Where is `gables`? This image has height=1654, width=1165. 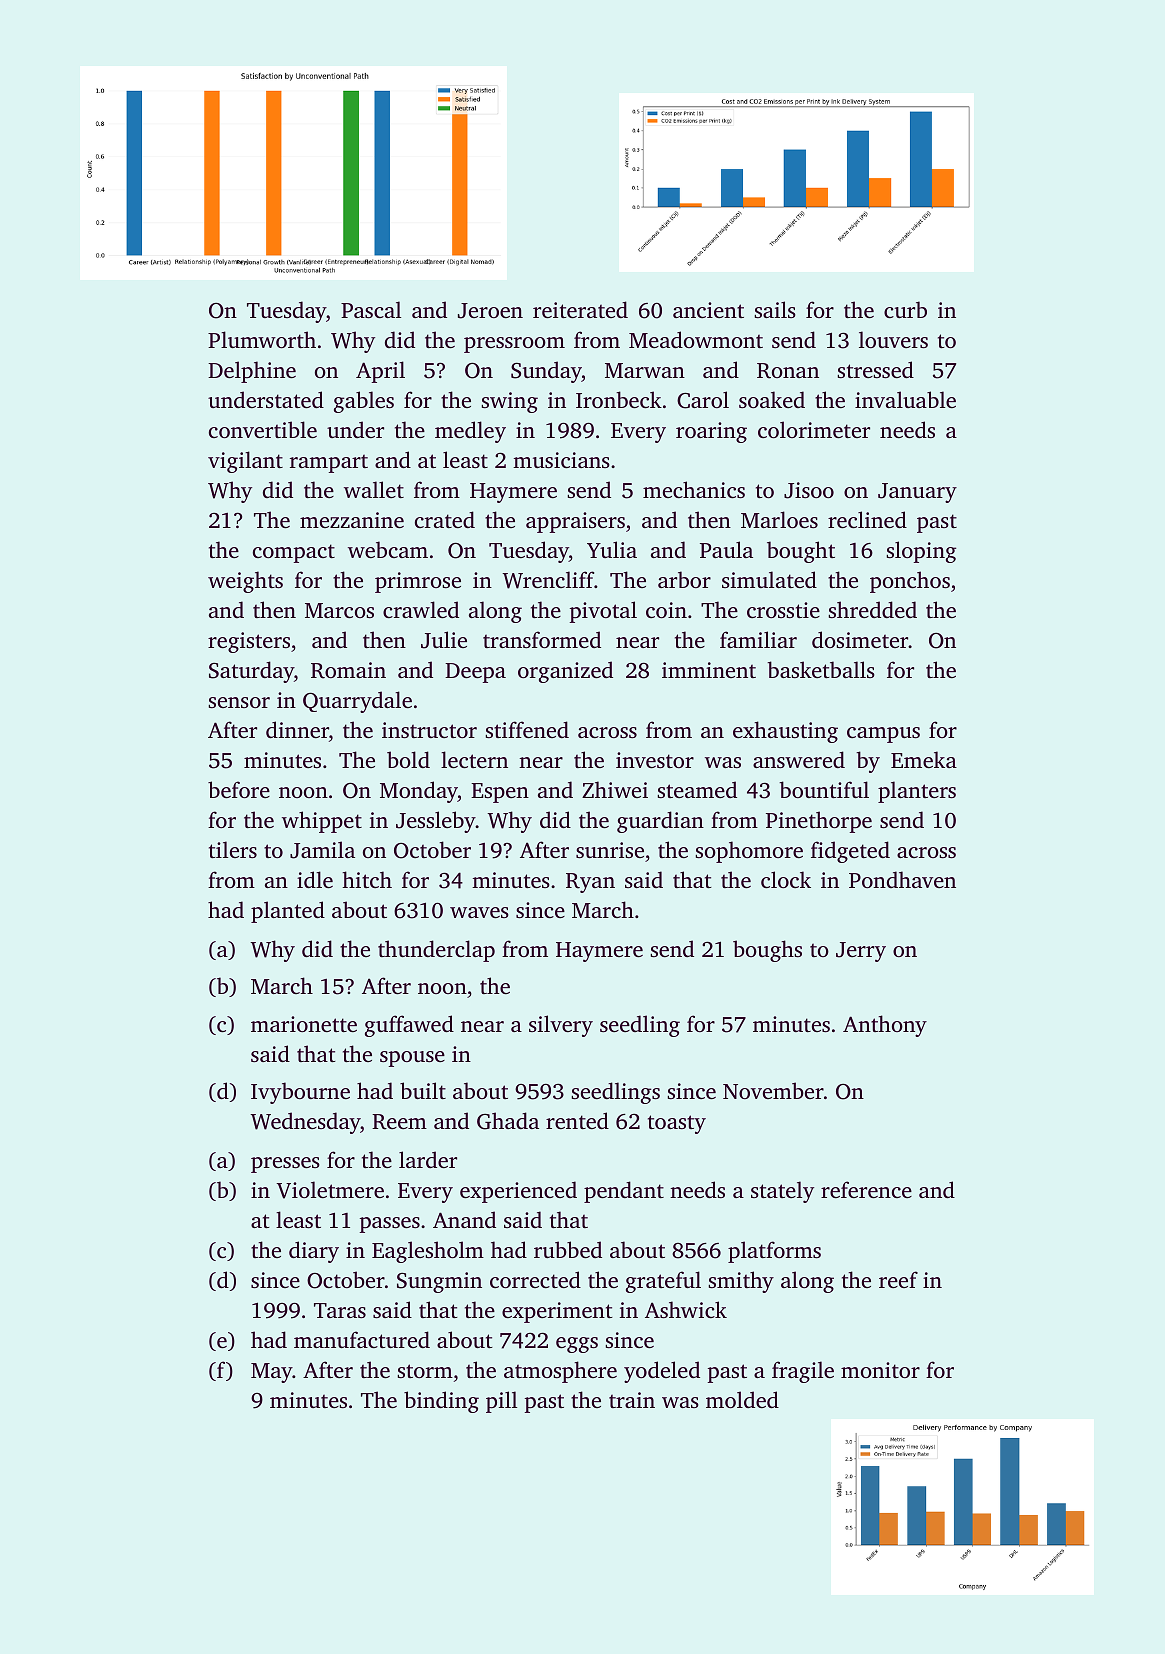 gables is located at coordinates (364, 402).
